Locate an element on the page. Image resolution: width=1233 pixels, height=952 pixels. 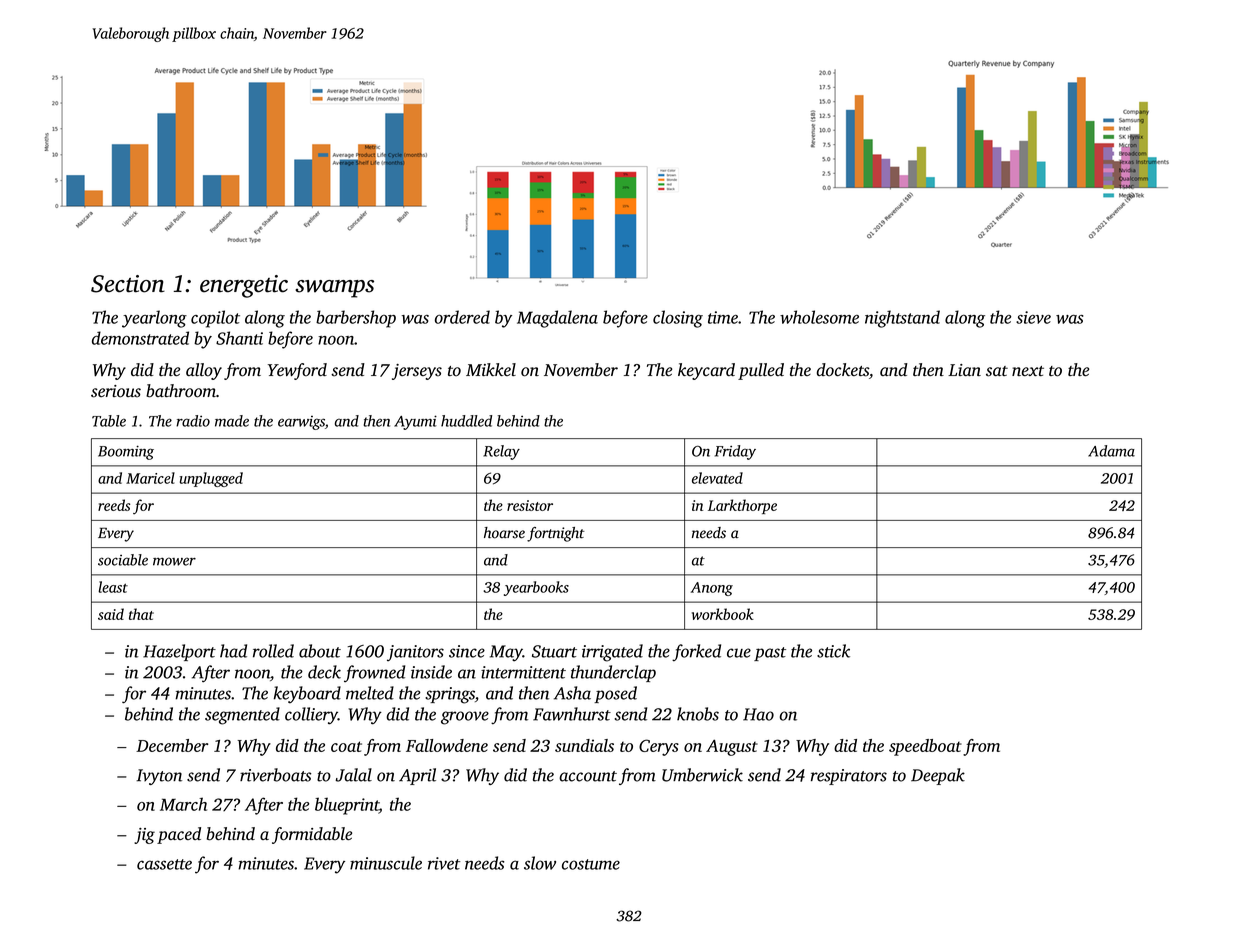
jig is located at coordinates (144, 836).
